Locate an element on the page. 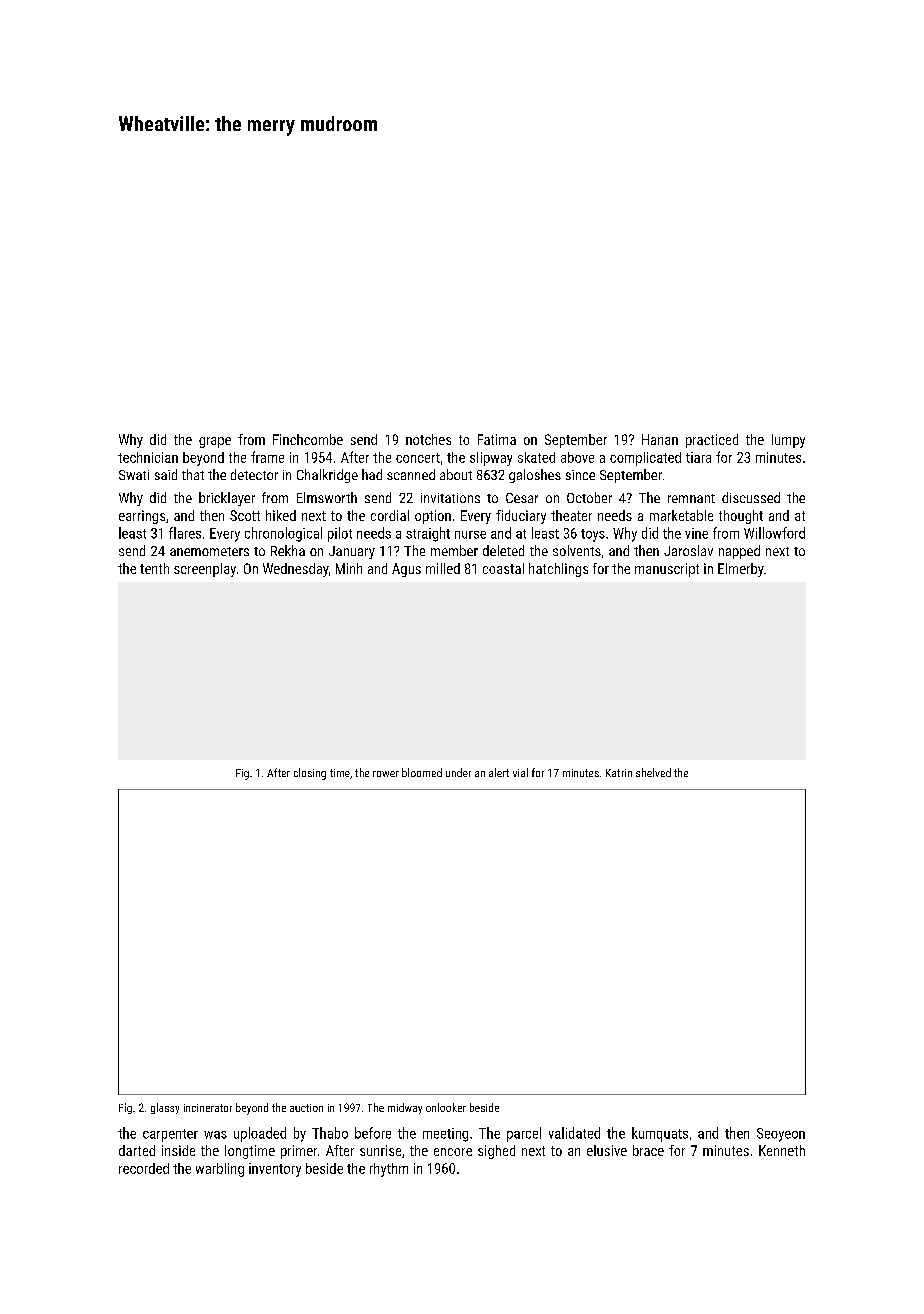  hatchlings is located at coordinates (558, 570).
